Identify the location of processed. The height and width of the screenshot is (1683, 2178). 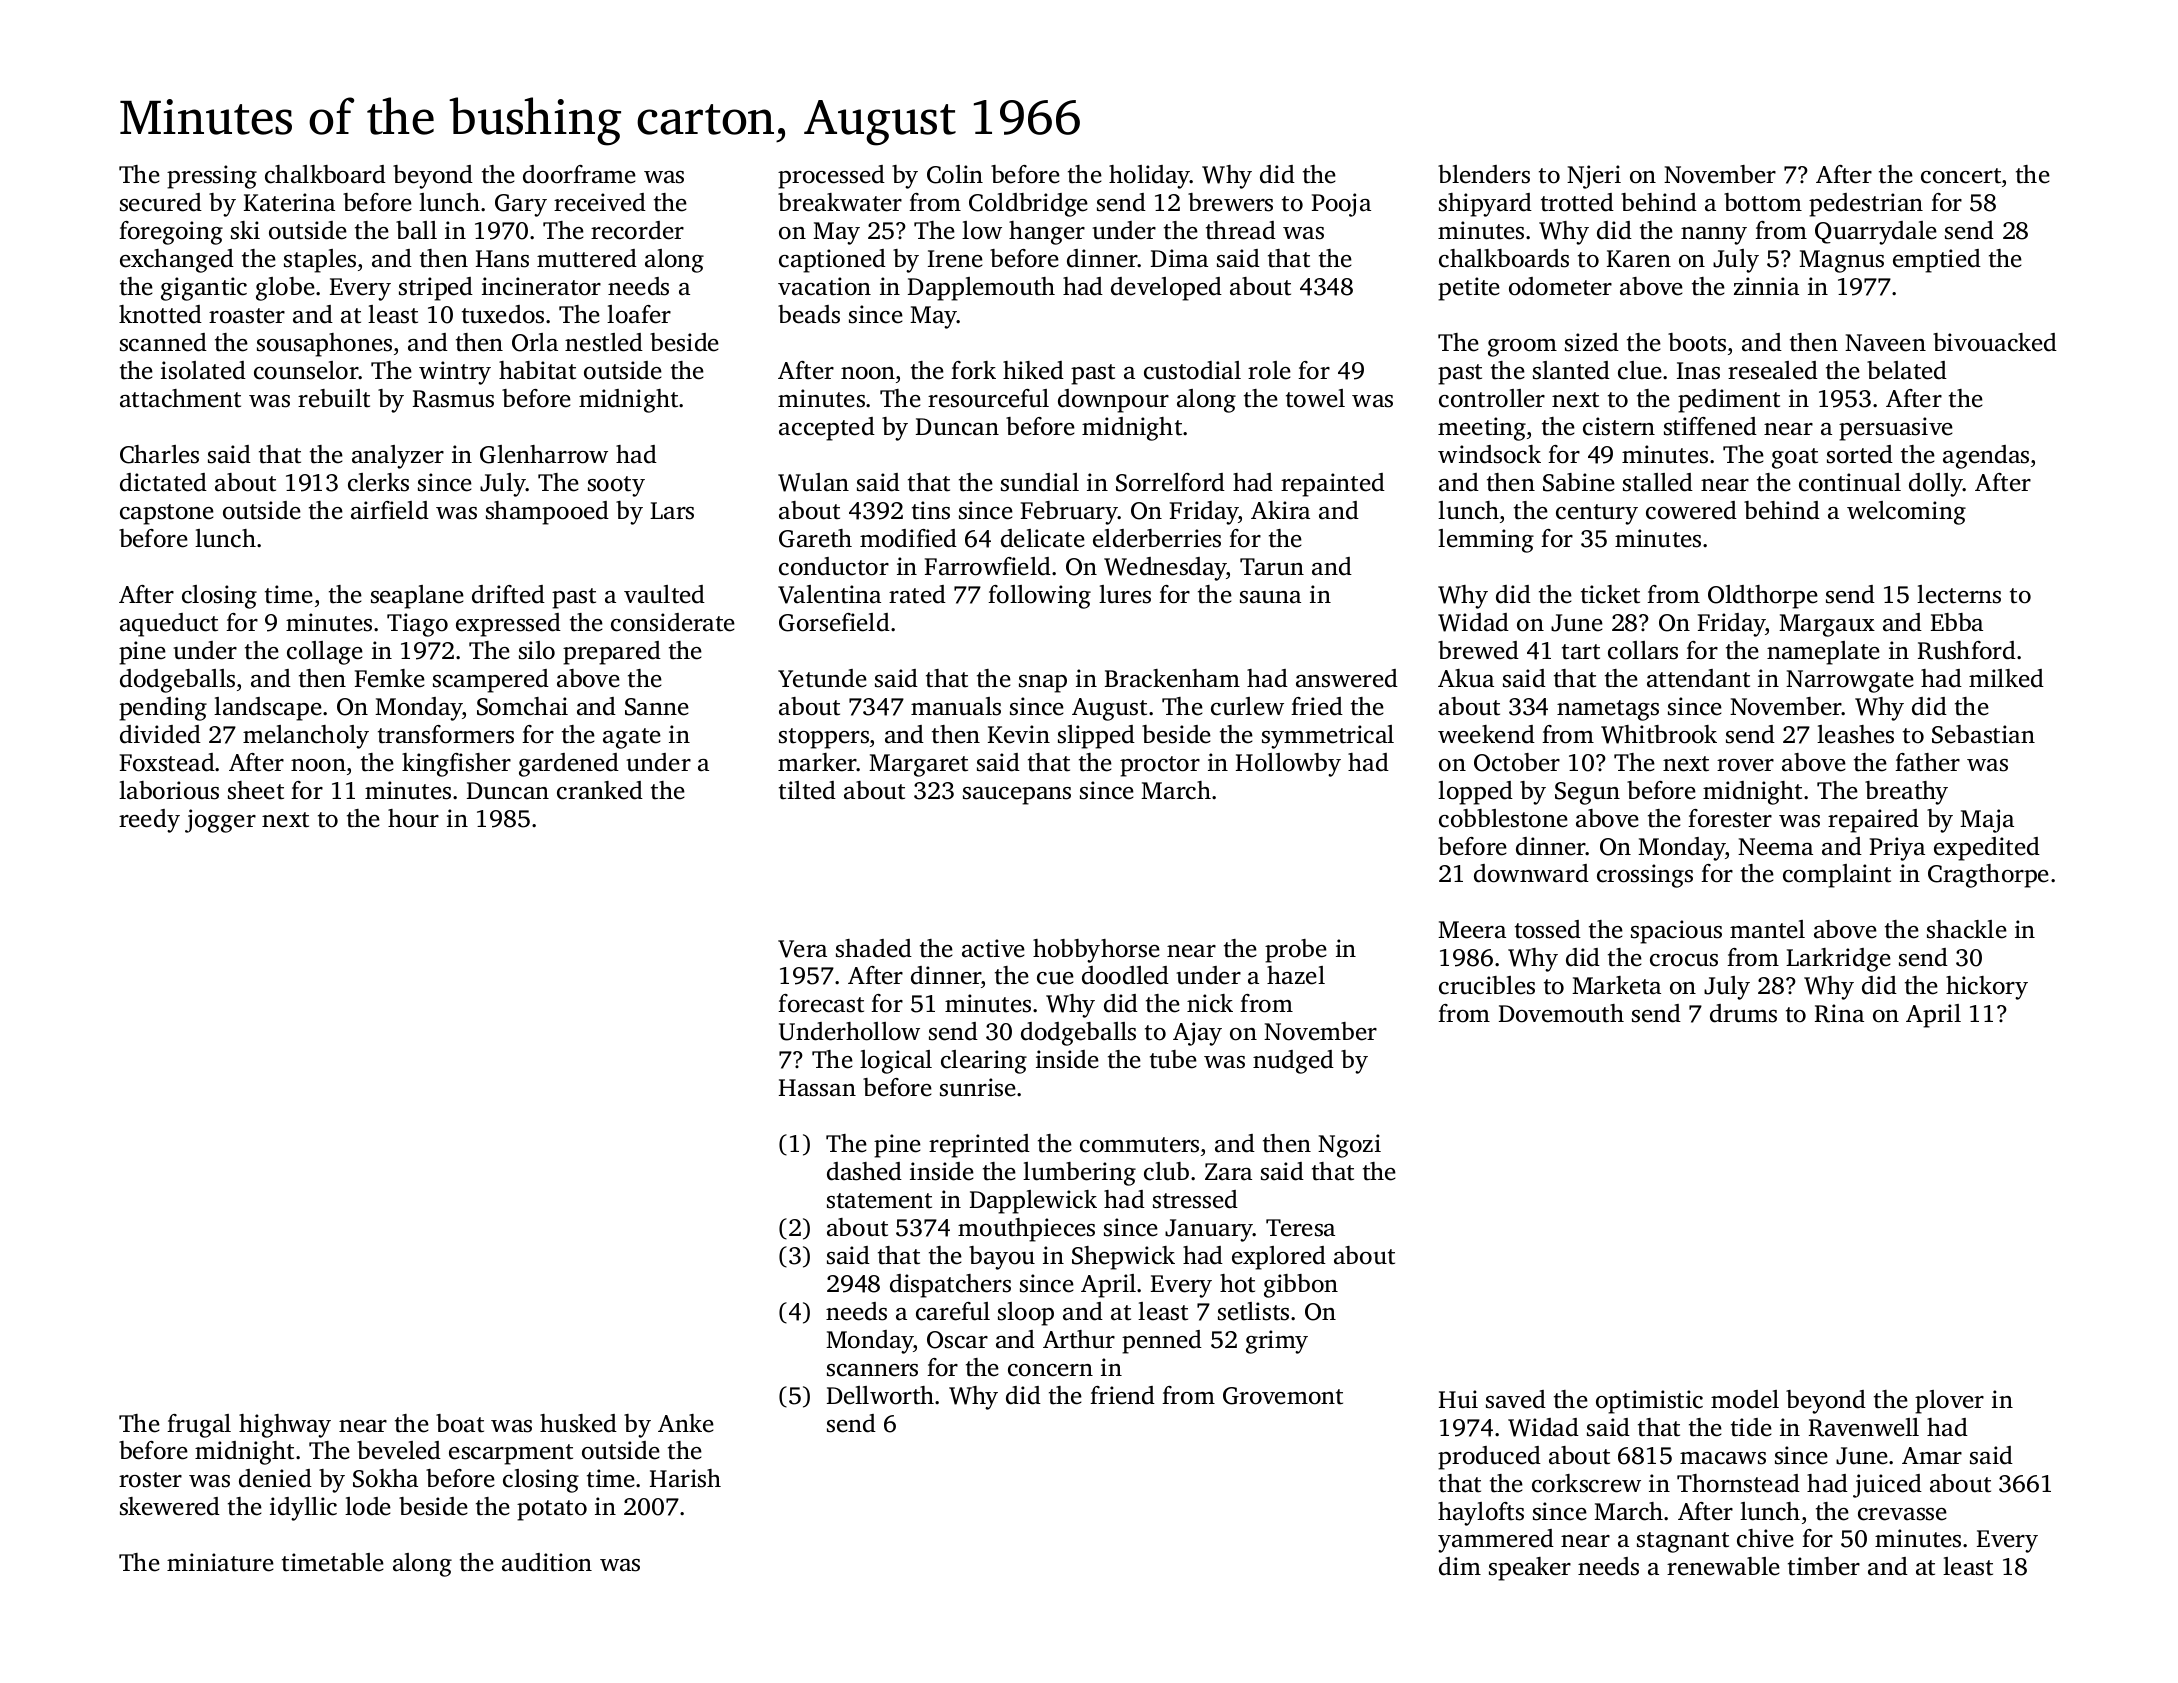
(831, 177).
